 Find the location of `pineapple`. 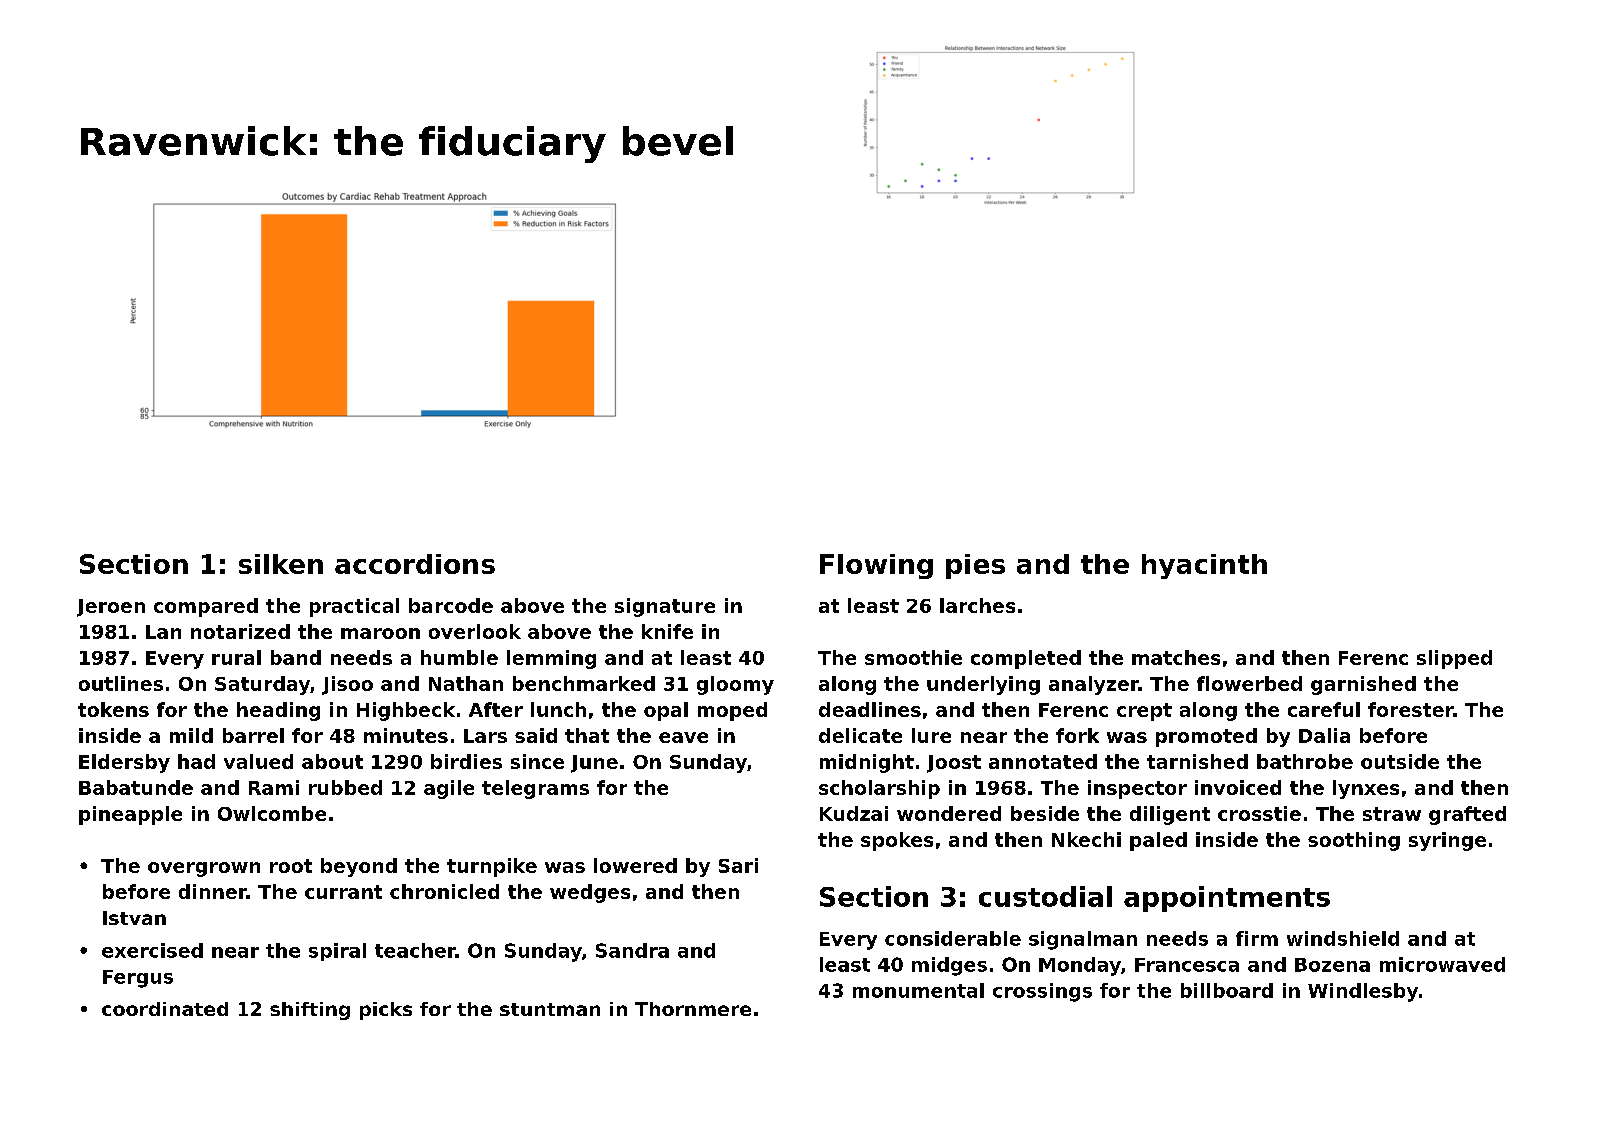

pineapple is located at coordinates (130, 815).
